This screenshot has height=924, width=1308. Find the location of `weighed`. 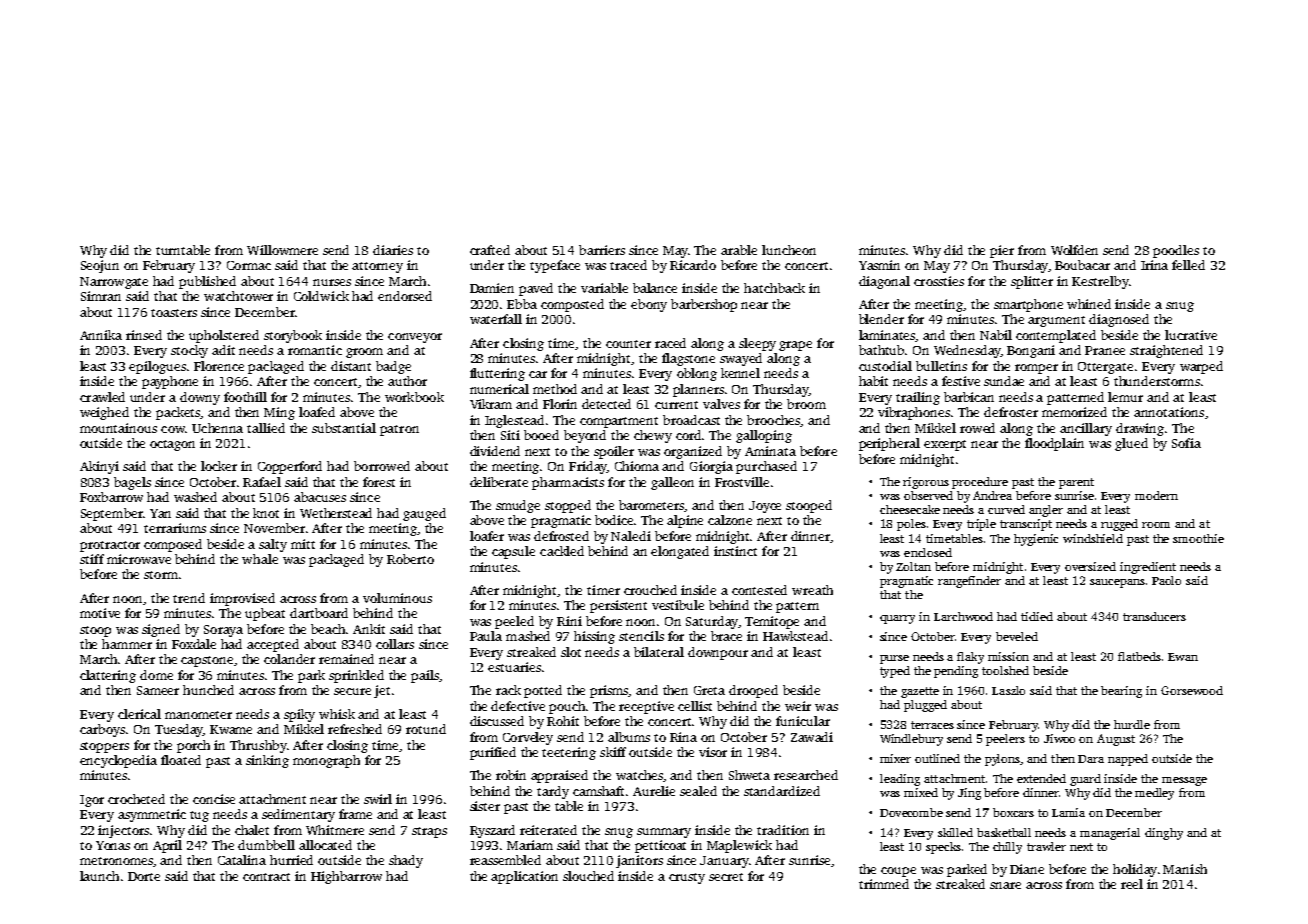

weighed is located at coordinates (104, 413).
